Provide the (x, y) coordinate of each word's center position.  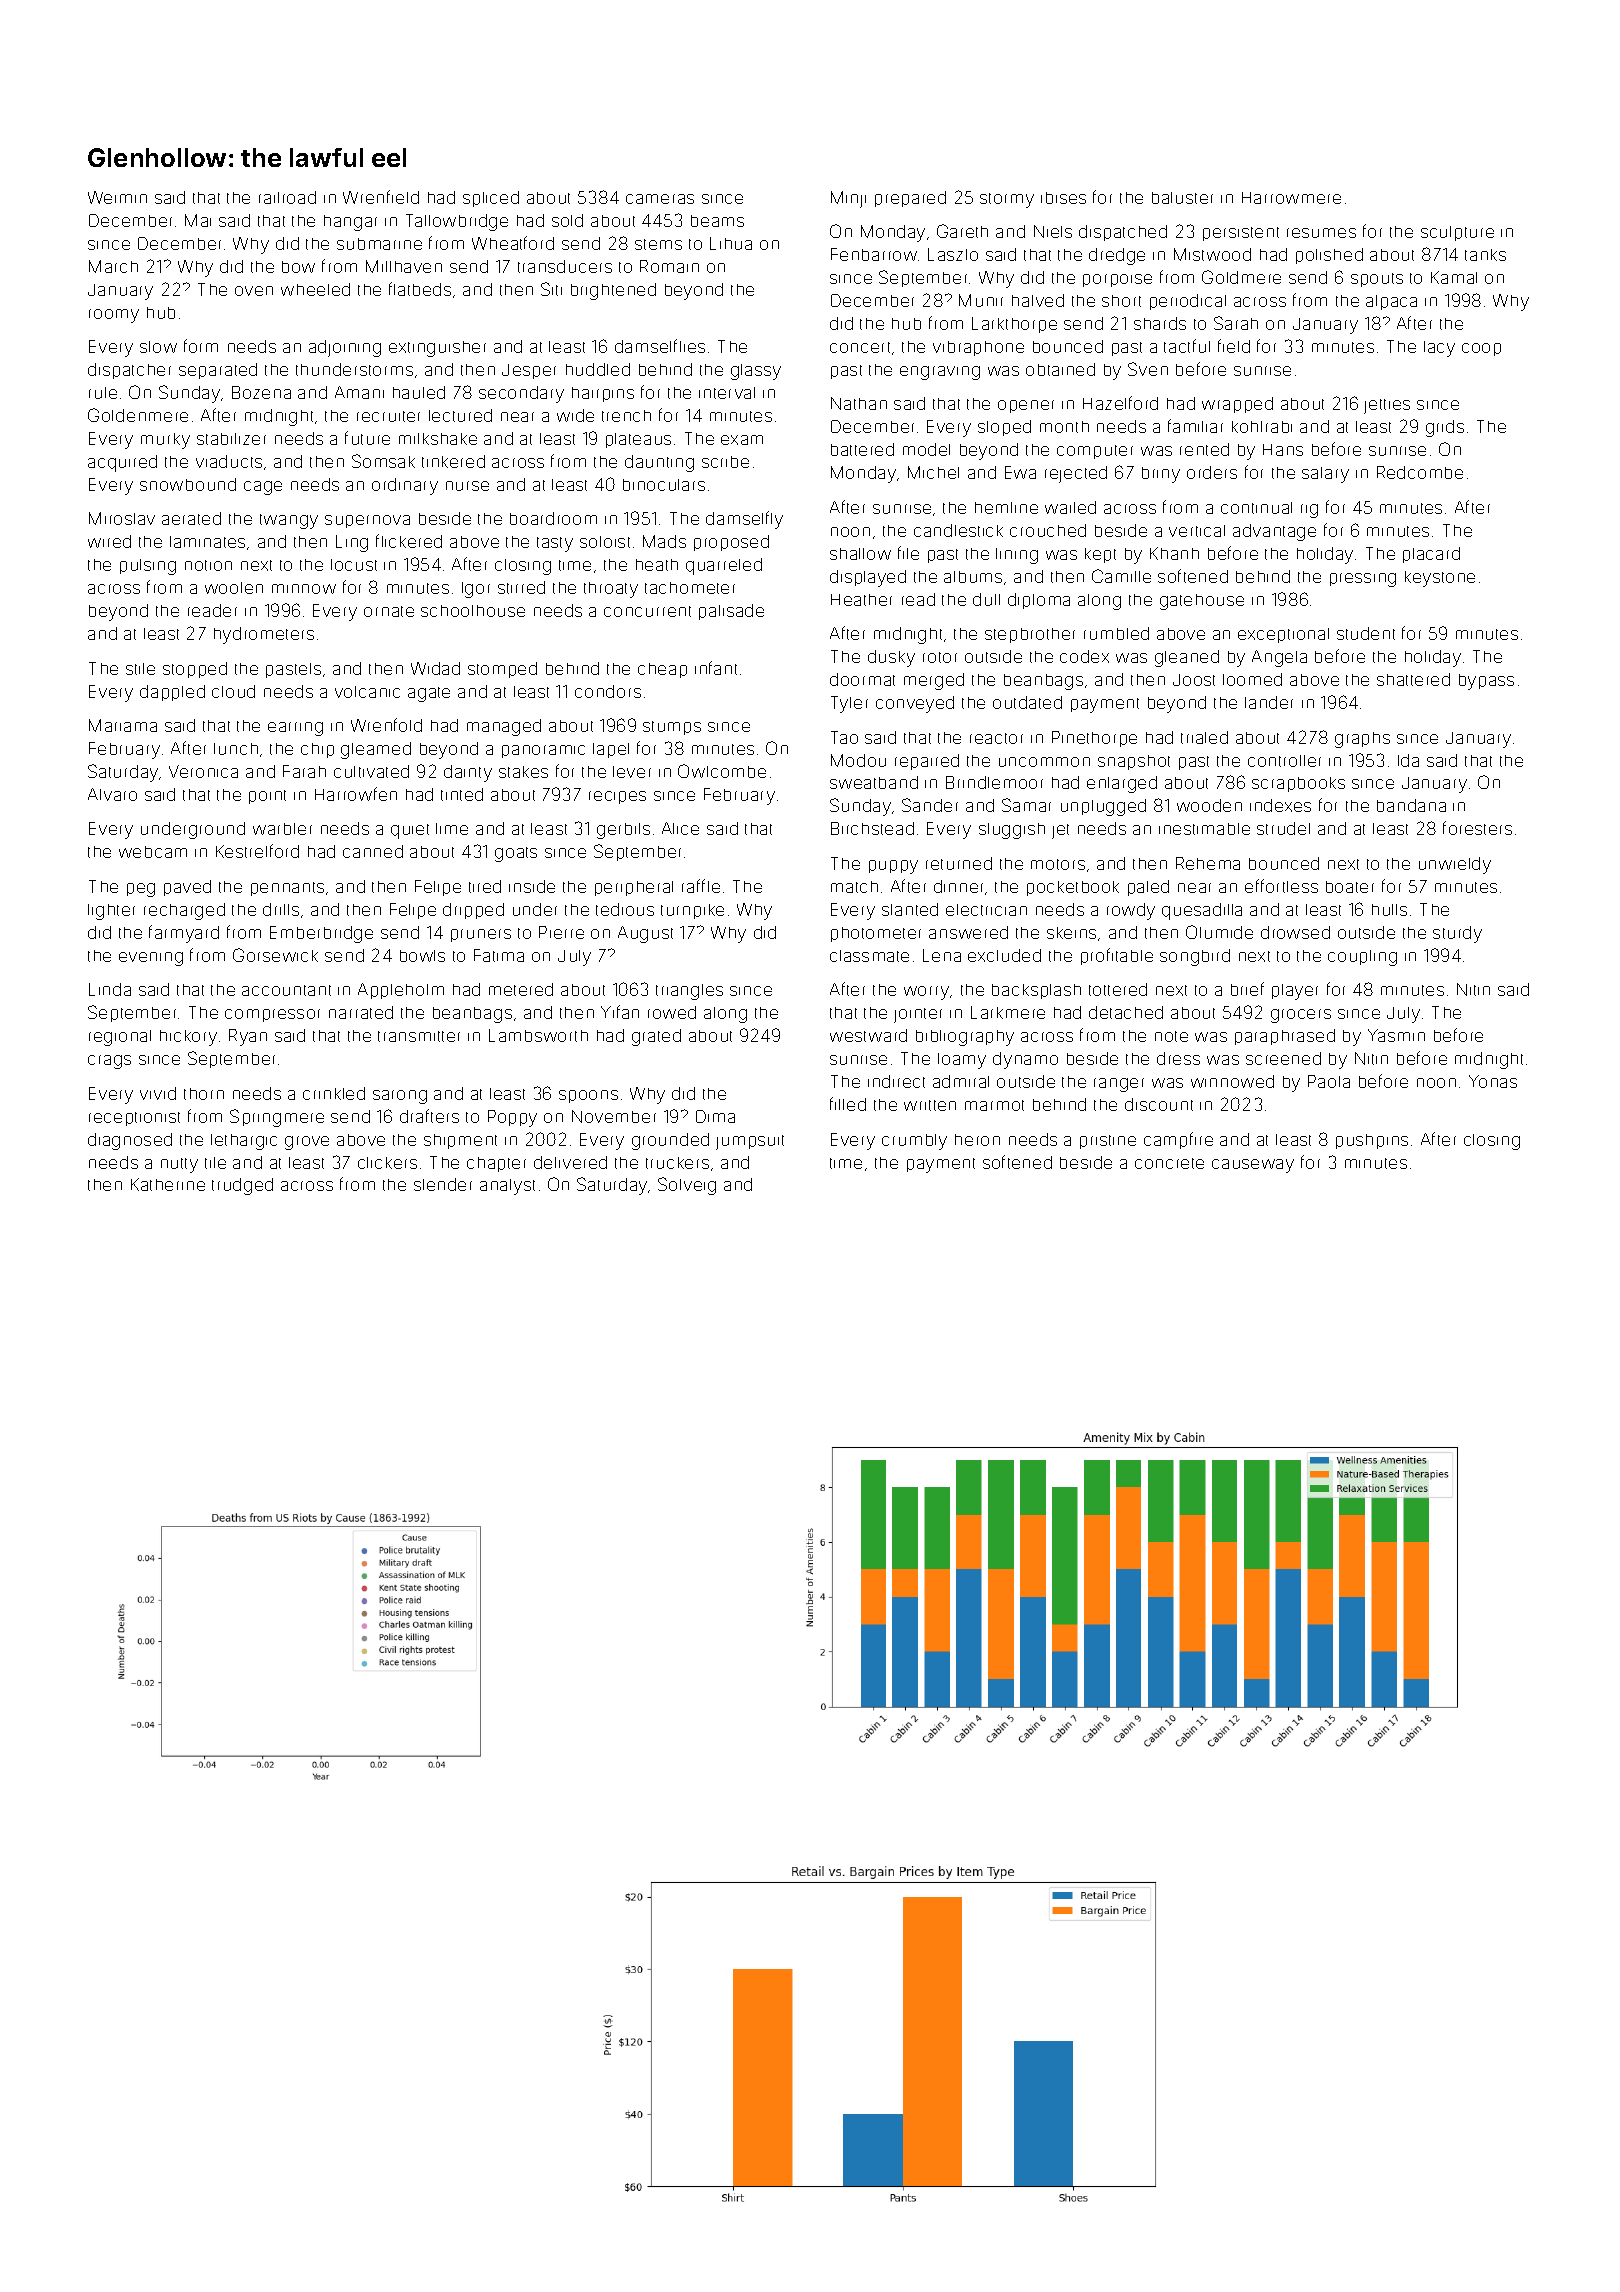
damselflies (660, 346)
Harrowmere (1291, 198)
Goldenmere (138, 415)
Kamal (1454, 277)
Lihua (731, 243)
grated (656, 1037)
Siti (551, 289)
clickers (387, 1163)
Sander (930, 805)
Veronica (203, 771)
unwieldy (1455, 865)
